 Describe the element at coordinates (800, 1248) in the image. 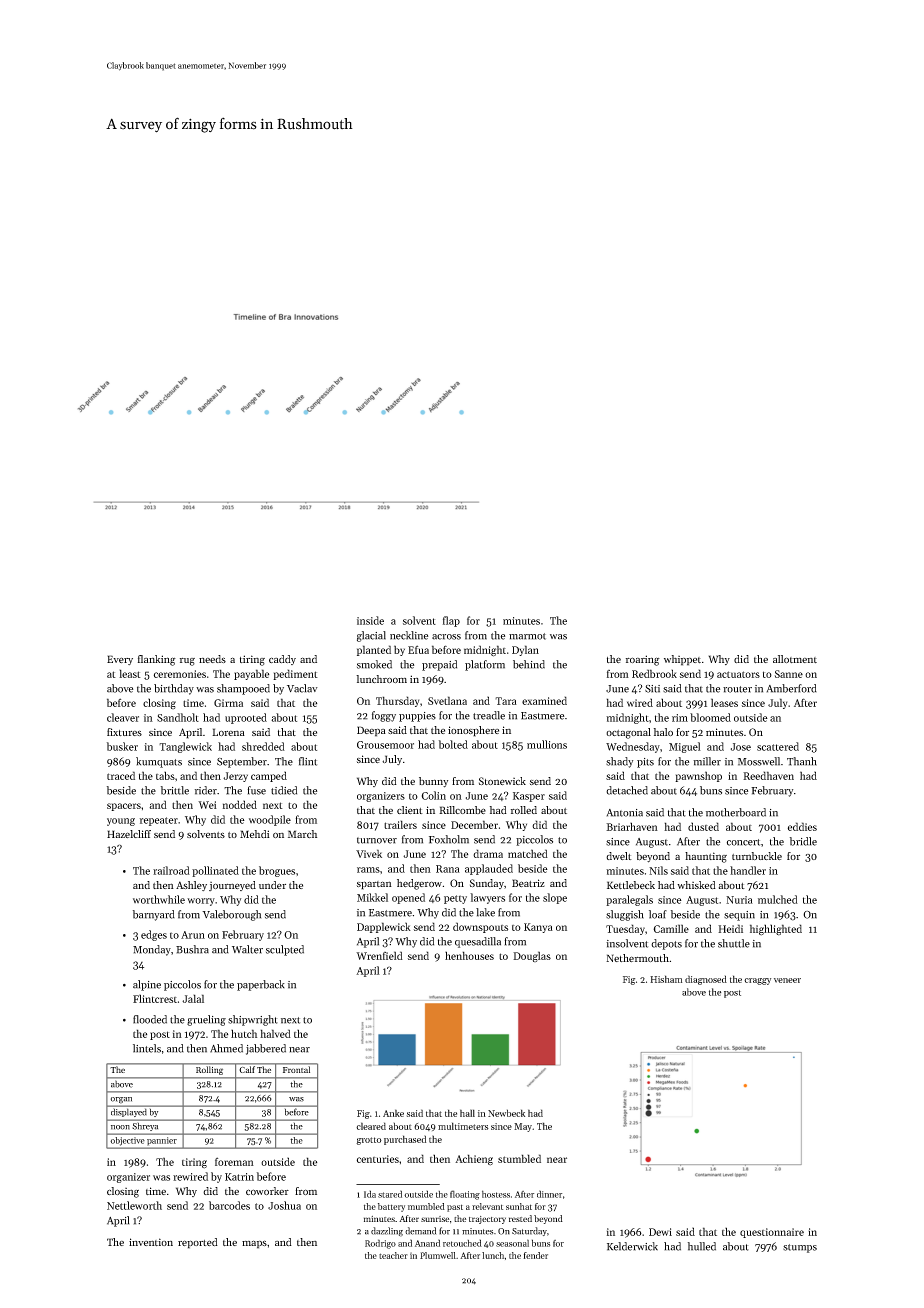

I see `stumps` at that location.
